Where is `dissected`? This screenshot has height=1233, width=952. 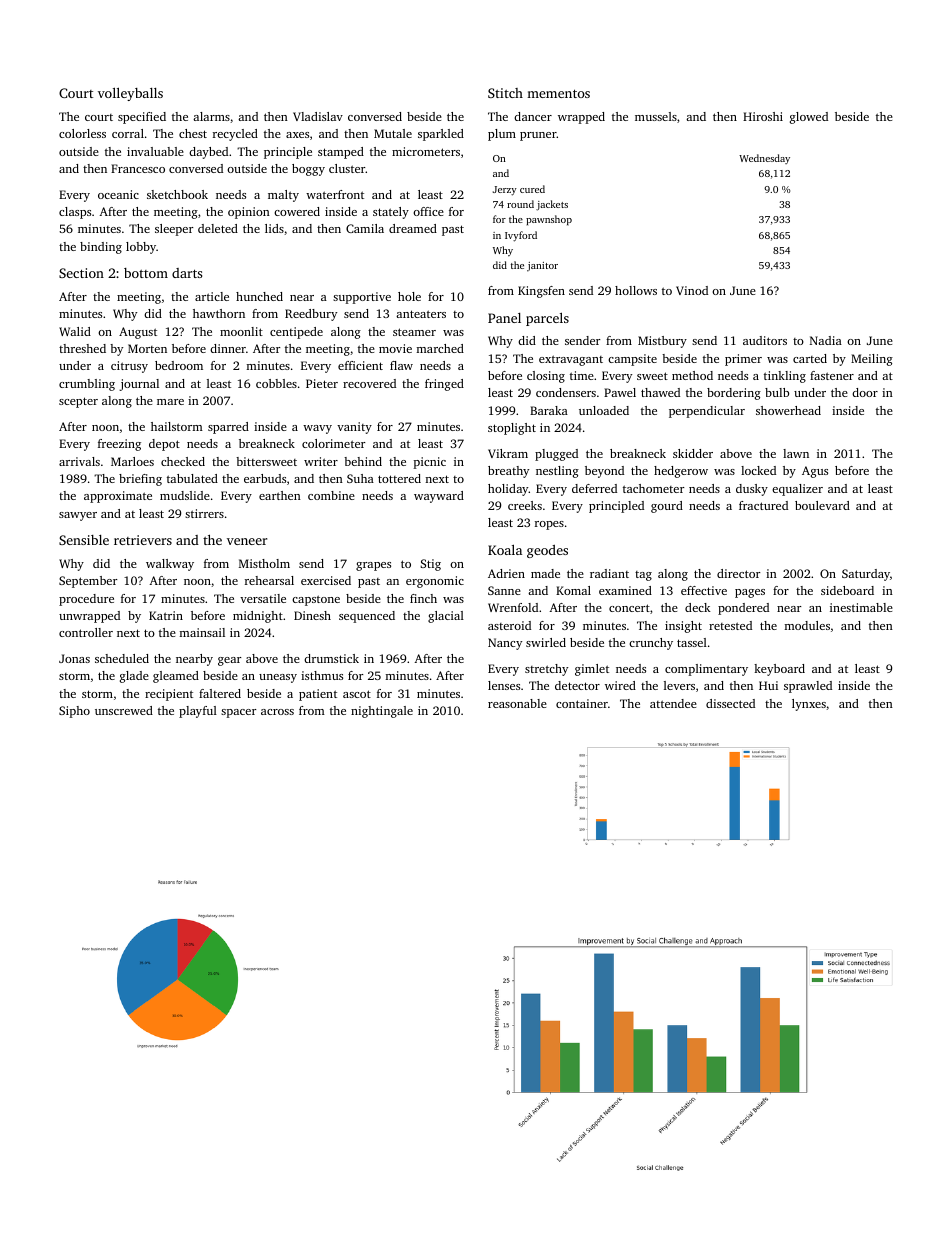 dissected is located at coordinates (730, 703).
